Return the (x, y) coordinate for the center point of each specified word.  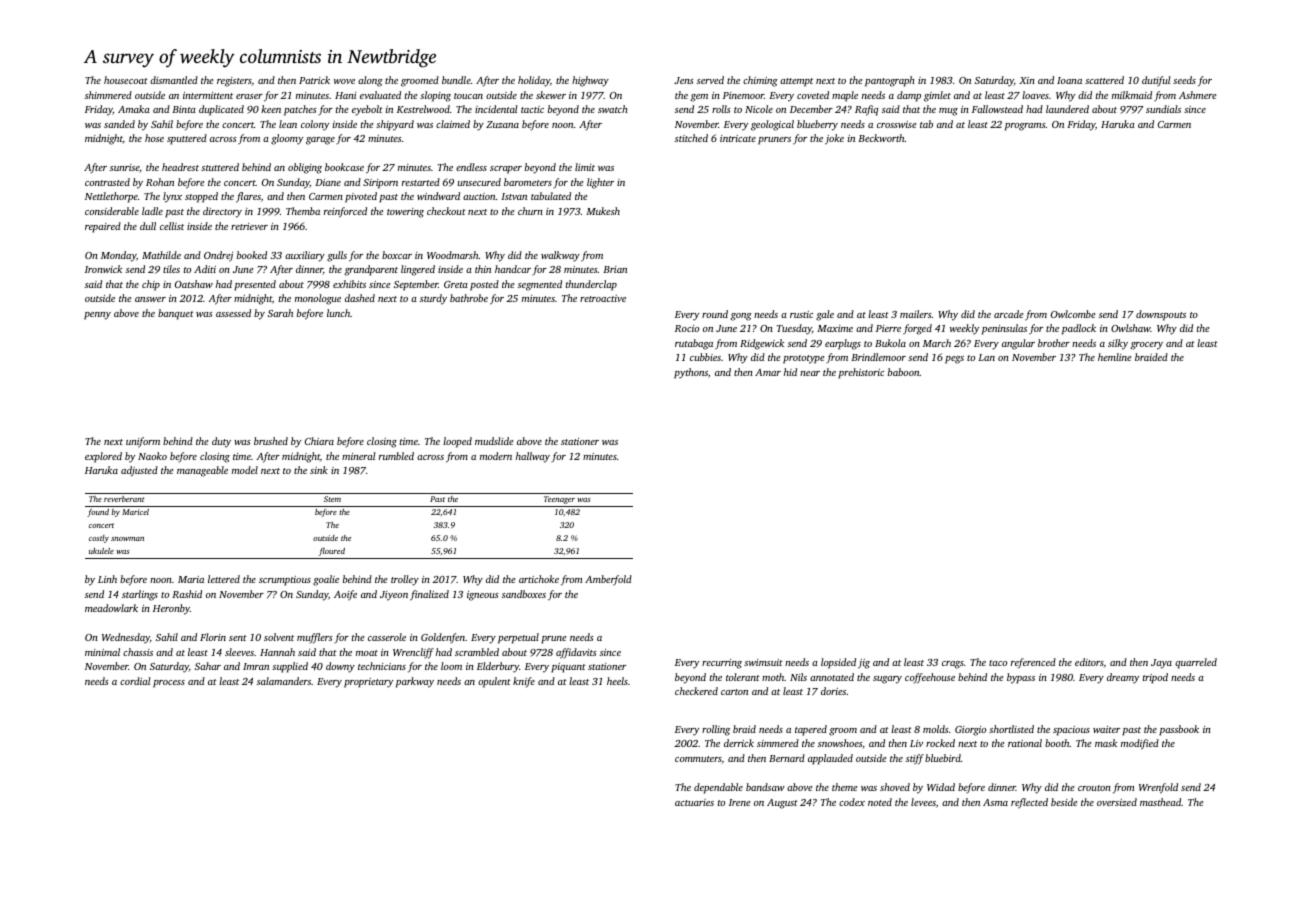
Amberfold (608, 580)
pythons (691, 373)
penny (97, 316)
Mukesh (603, 211)
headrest (180, 167)
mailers (916, 314)
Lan (986, 357)
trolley (405, 580)
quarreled (1196, 663)
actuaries (694, 802)
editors (1089, 662)
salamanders (284, 681)
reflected (1029, 803)
